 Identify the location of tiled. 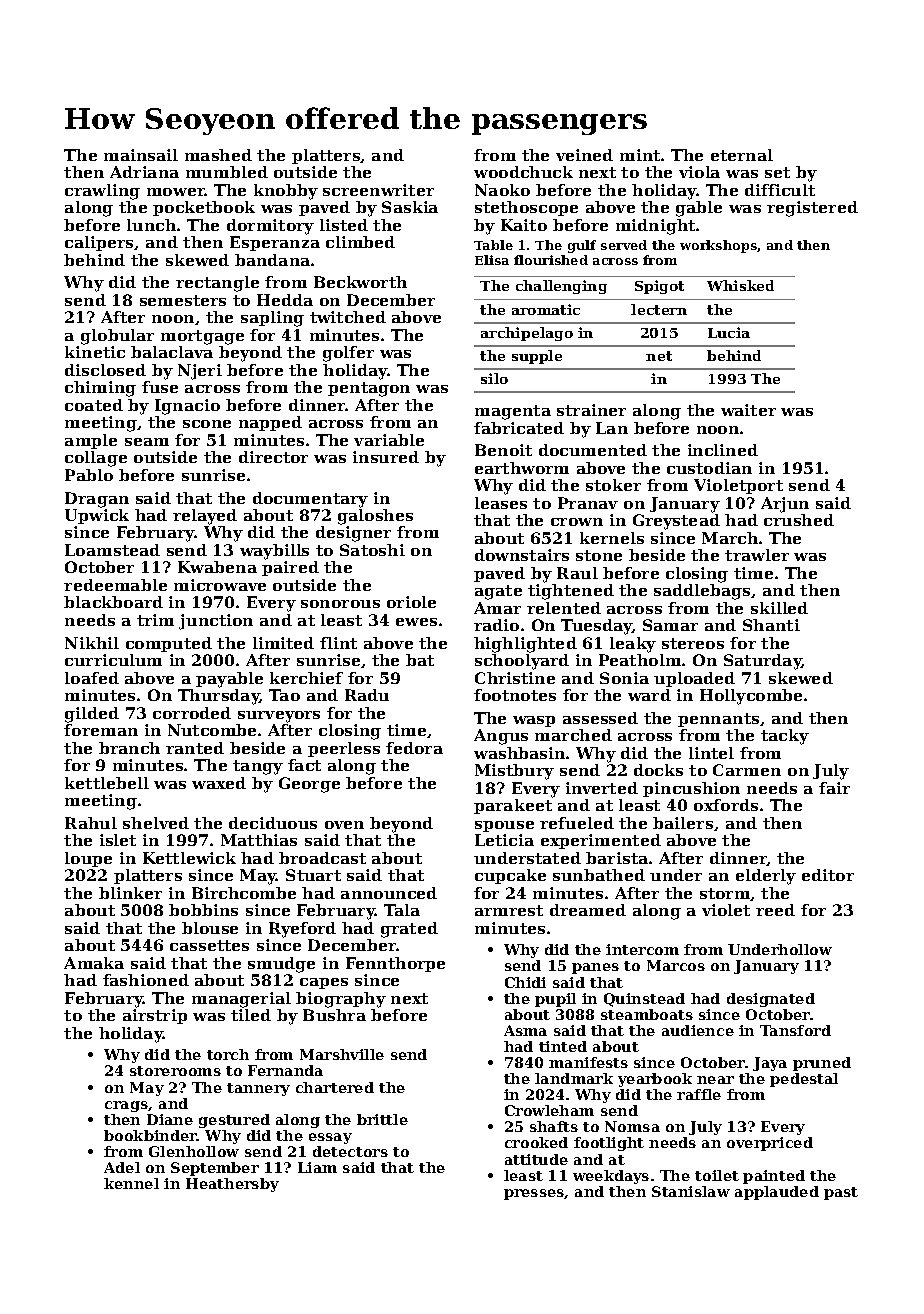
(251, 1015).
